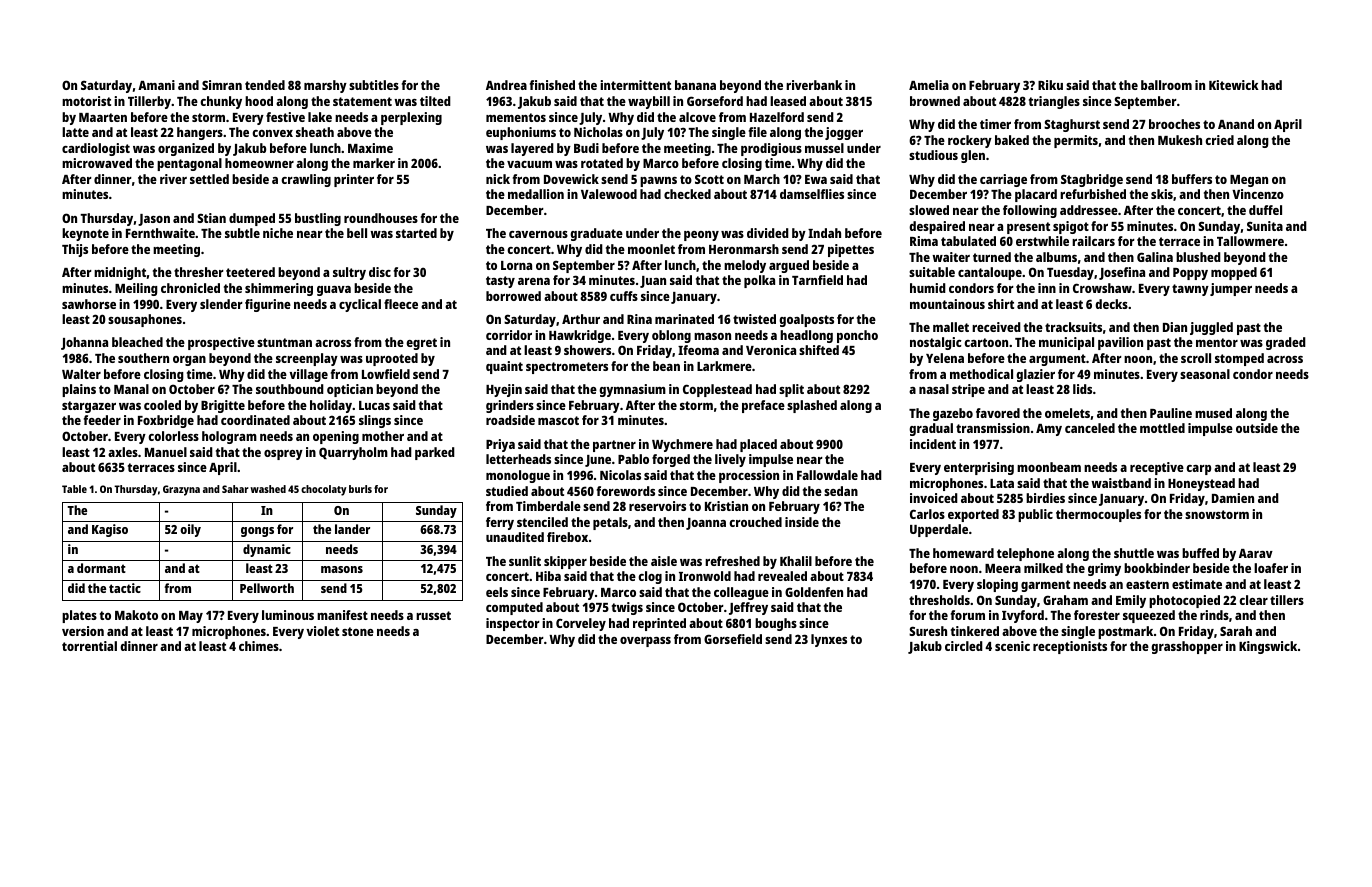  Describe the element at coordinates (374, 85) in the screenshot. I see `subtitles` at that location.
